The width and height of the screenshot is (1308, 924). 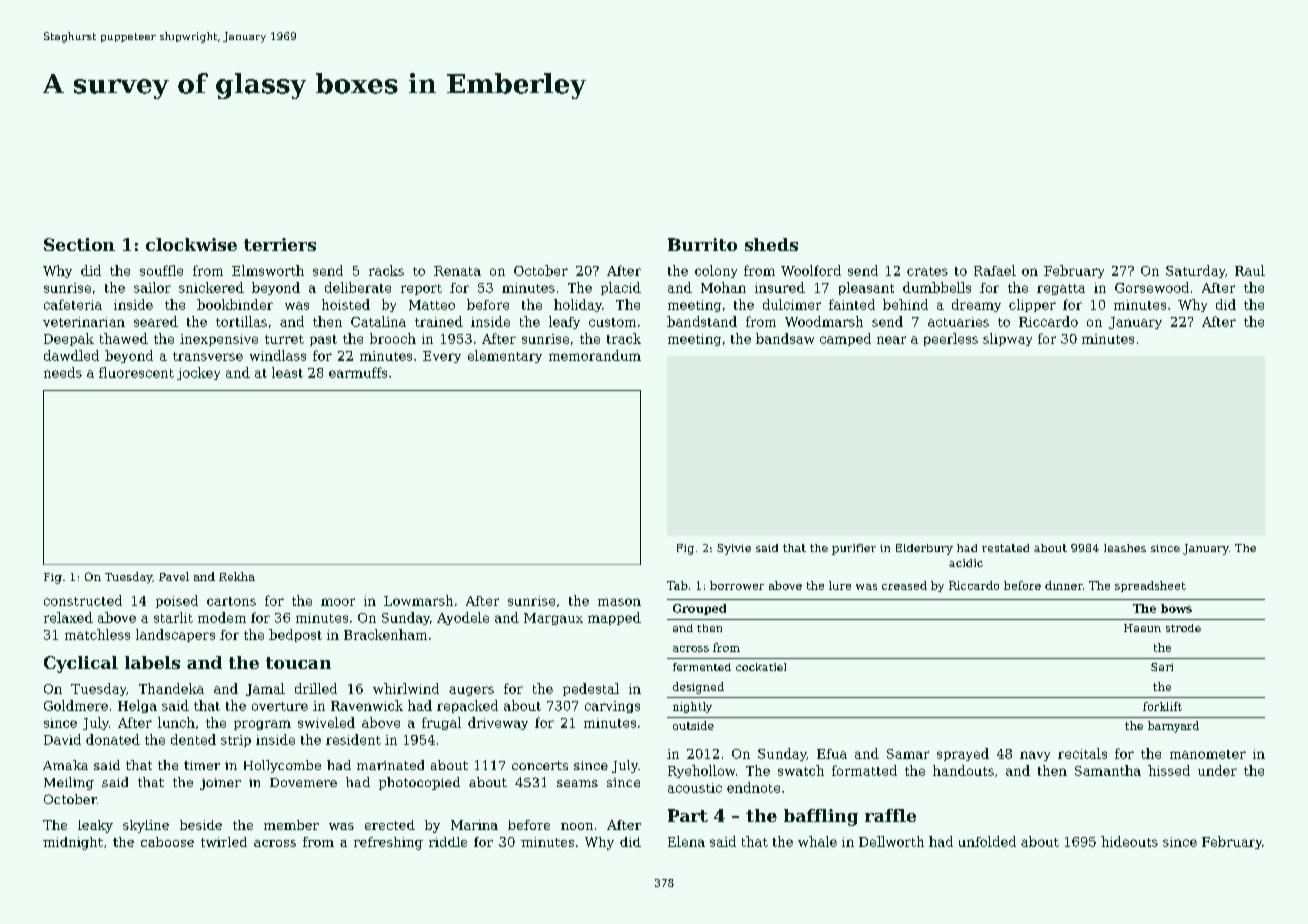 I want to click on sheds, so click(x=771, y=244).
